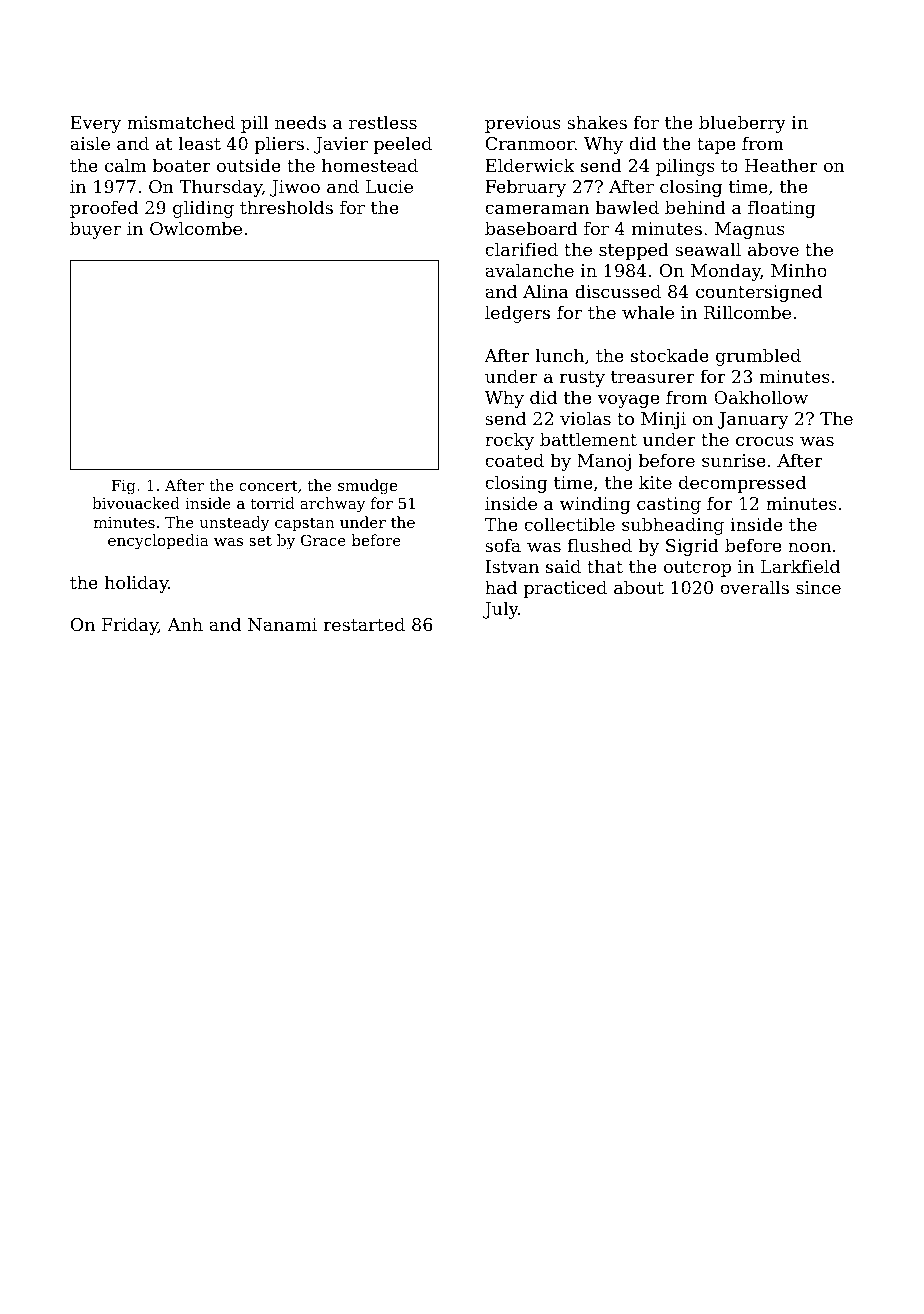 The image size is (924, 1314). I want to click on blueberry, so click(742, 124).
